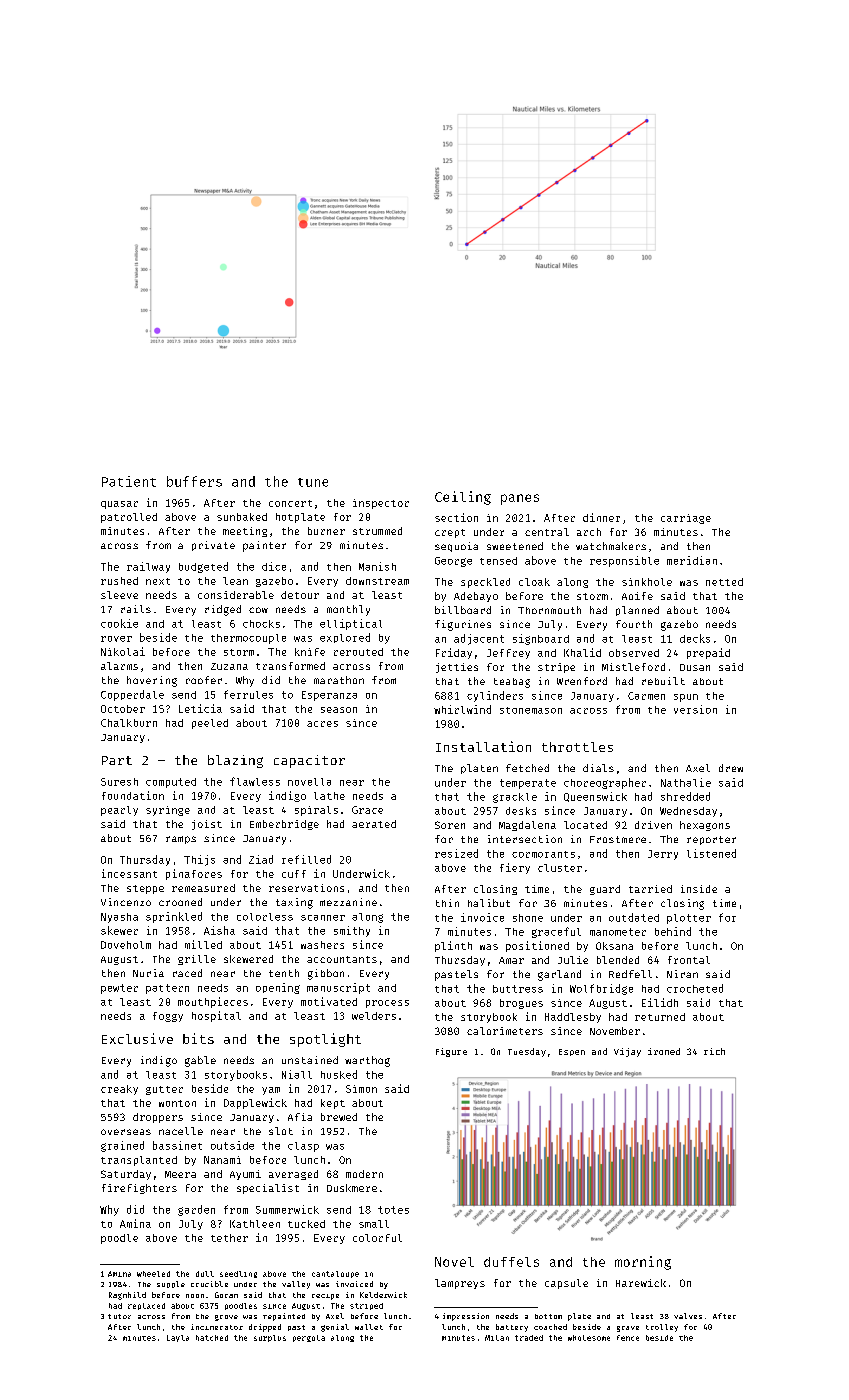 The height and width of the page is (1400, 849). Describe the element at coordinates (178, 1338) in the page. I see `Layla` at that location.
